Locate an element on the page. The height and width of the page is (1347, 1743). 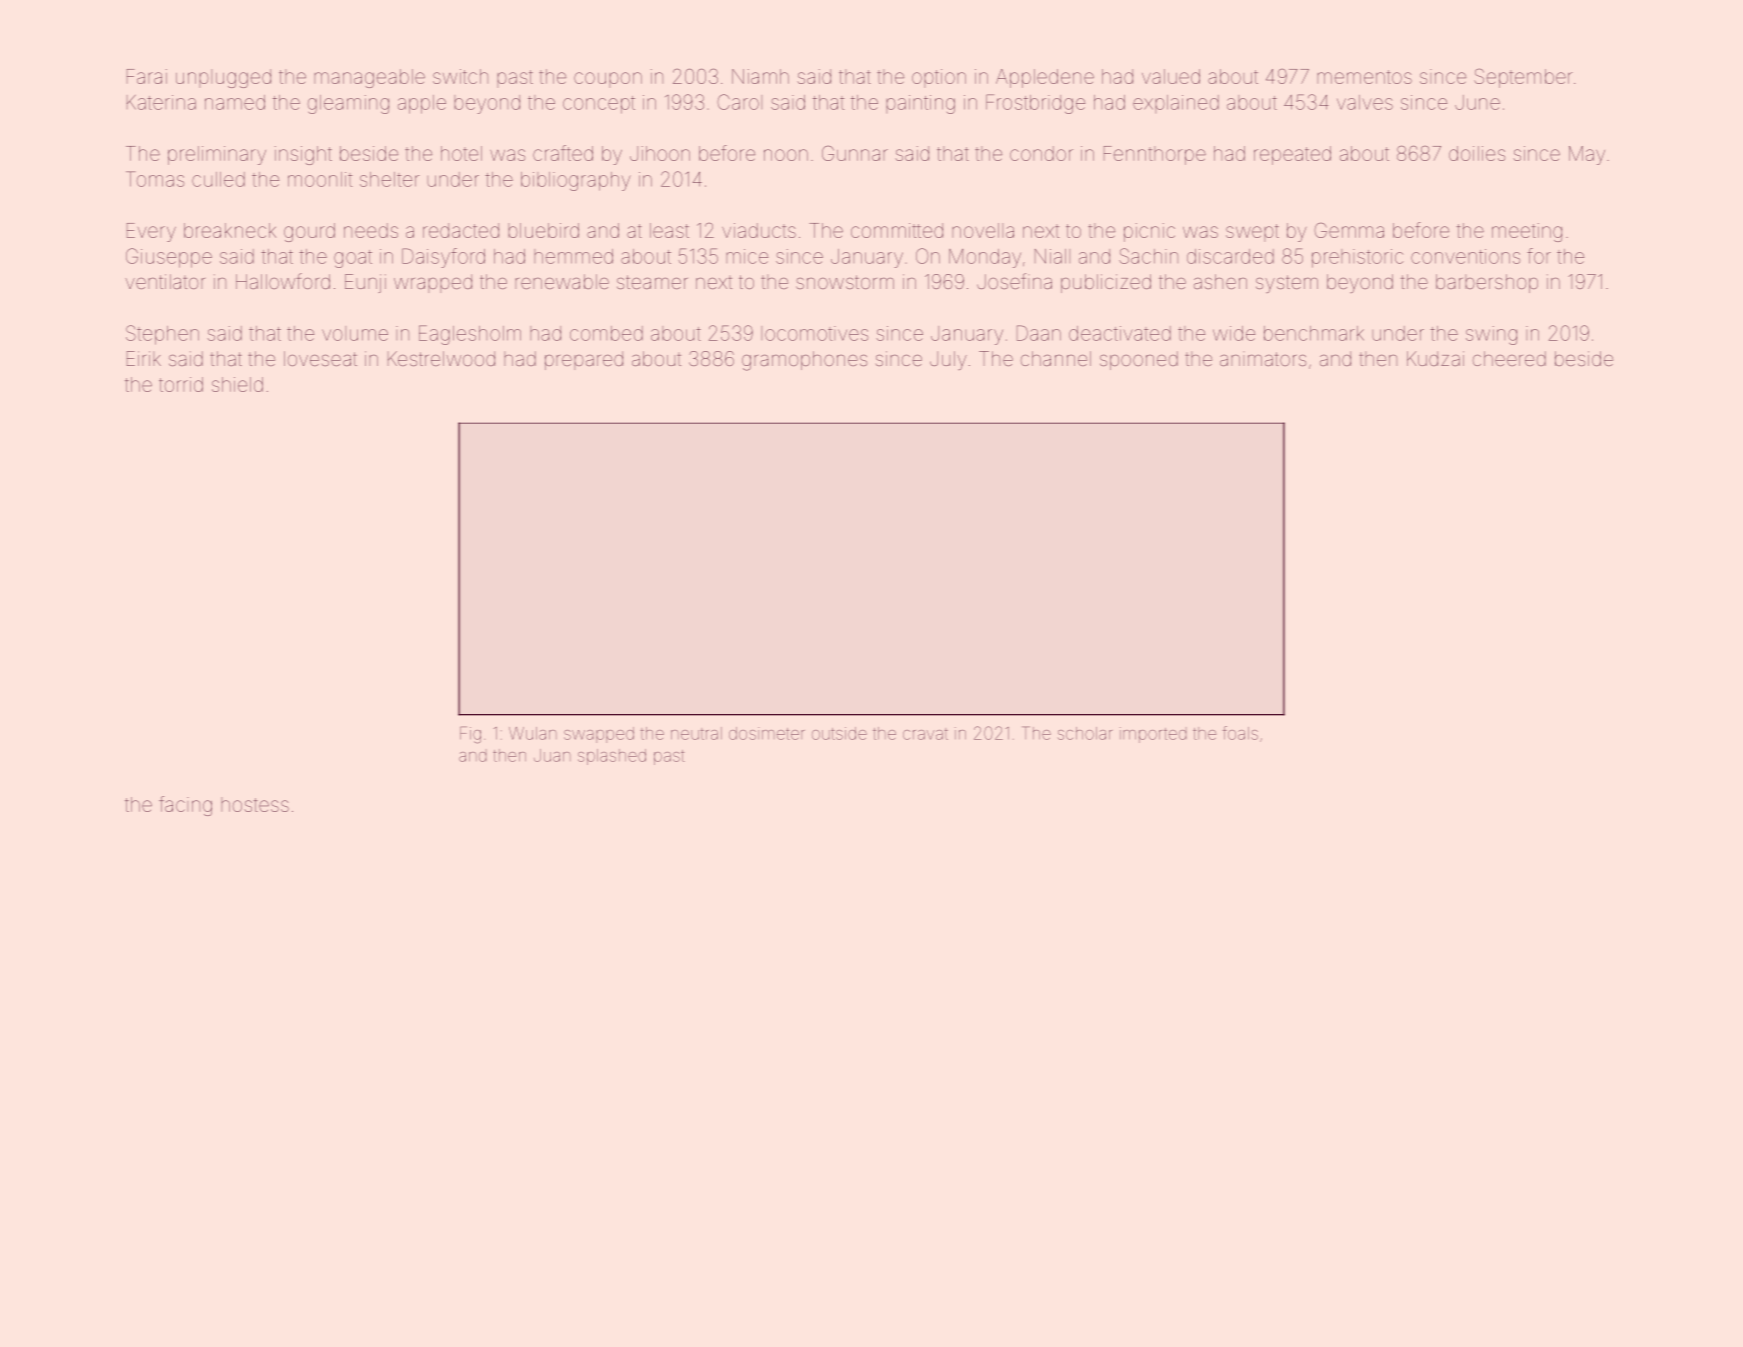
valves is located at coordinates (1365, 102).
